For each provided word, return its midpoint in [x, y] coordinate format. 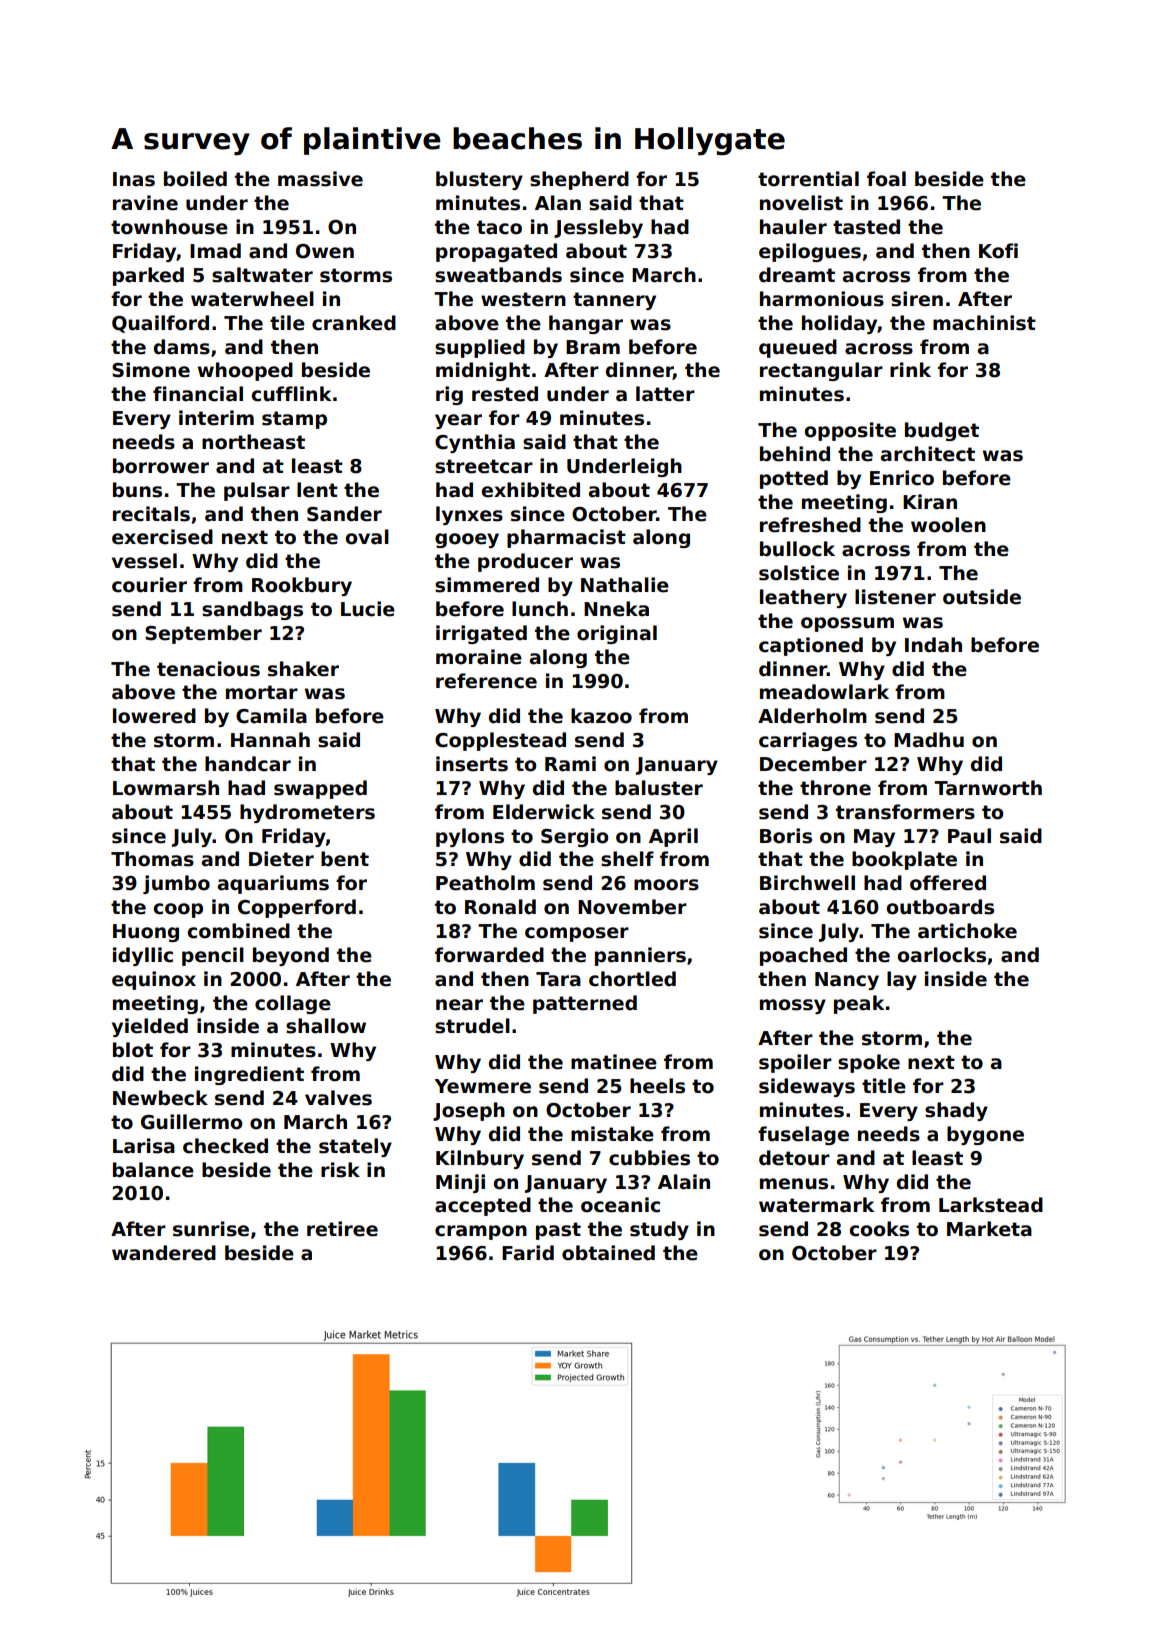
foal [886, 179]
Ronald [500, 907]
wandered [164, 1253]
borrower [161, 466]
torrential [808, 179]
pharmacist [566, 538]
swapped [320, 789]
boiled [195, 179]
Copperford [297, 908]
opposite [850, 431]
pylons [470, 837]
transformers [905, 812]
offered [948, 883]
